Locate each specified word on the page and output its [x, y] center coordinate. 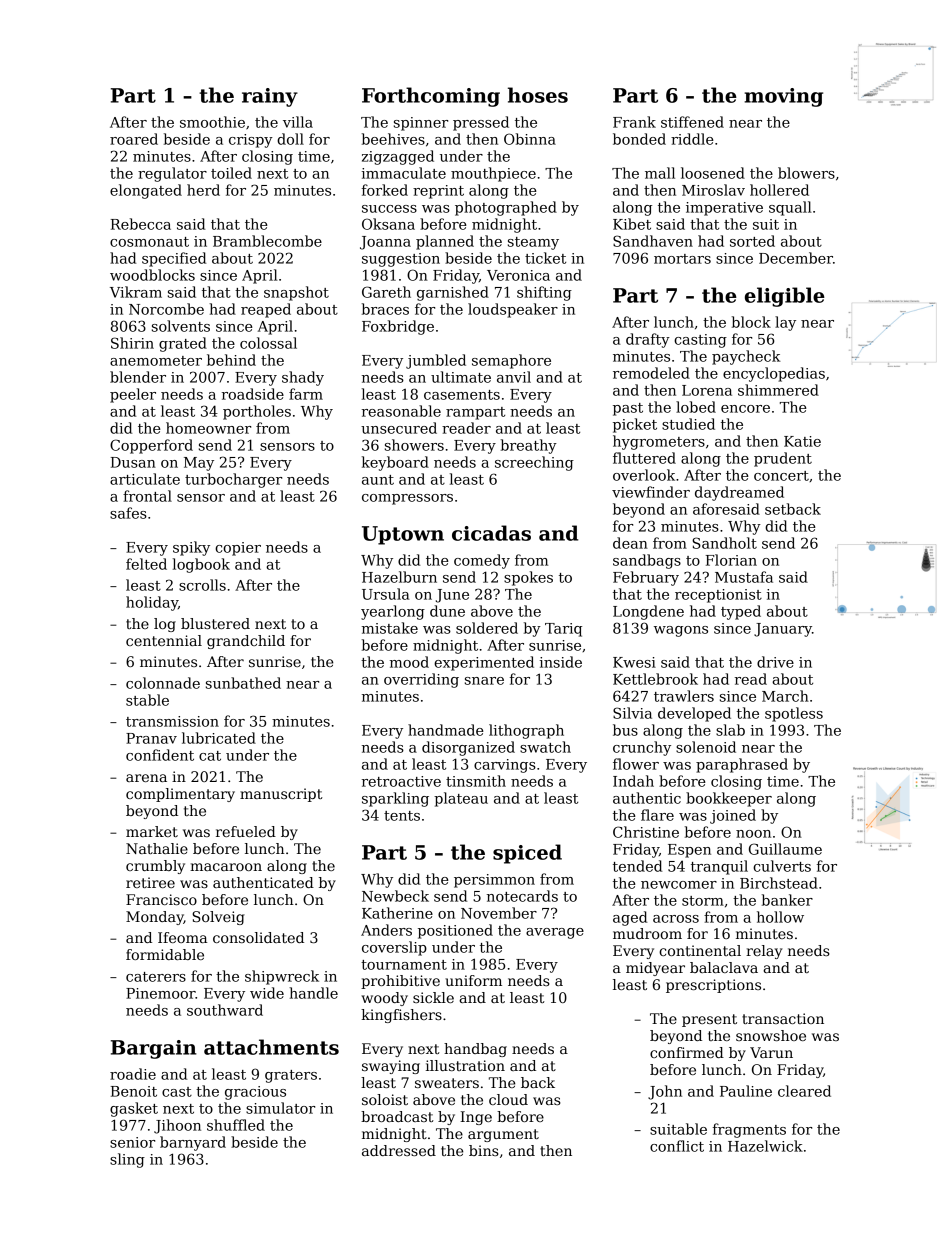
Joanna [385, 243]
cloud [508, 1099]
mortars [682, 259]
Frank [634, 122]
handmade [446, 730]
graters [291, 1076]
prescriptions [713, 986]
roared [134, 139]
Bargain [154, 1049]
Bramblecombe [267, 241]
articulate [145, 479]
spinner [421, 124]
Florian [731, 560]
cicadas [491, 533]
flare [657, 815]
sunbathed [243, 683]
